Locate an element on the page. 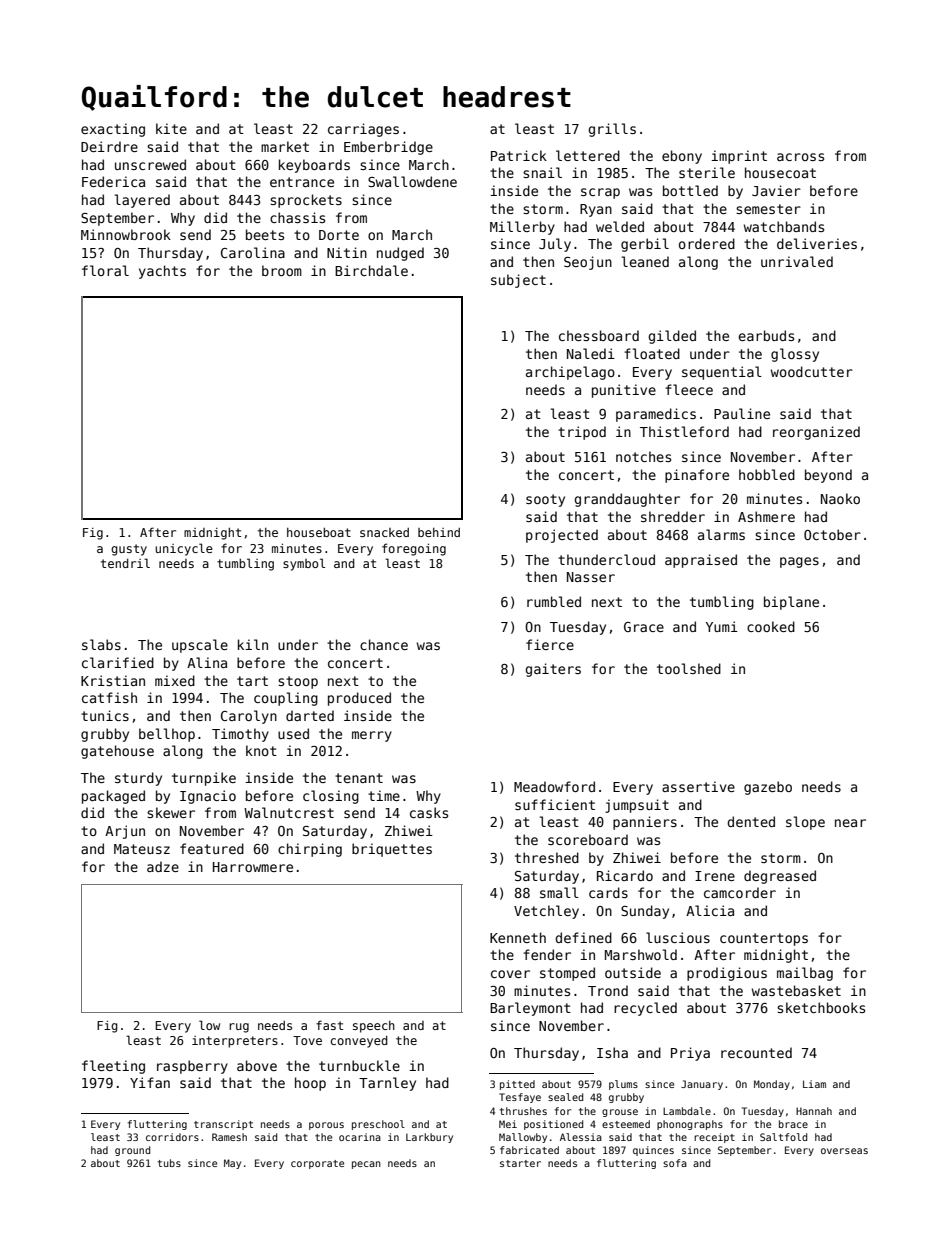 The width and height of the image is (952, 1233). foregoing is located at coordinates (414, 549).
